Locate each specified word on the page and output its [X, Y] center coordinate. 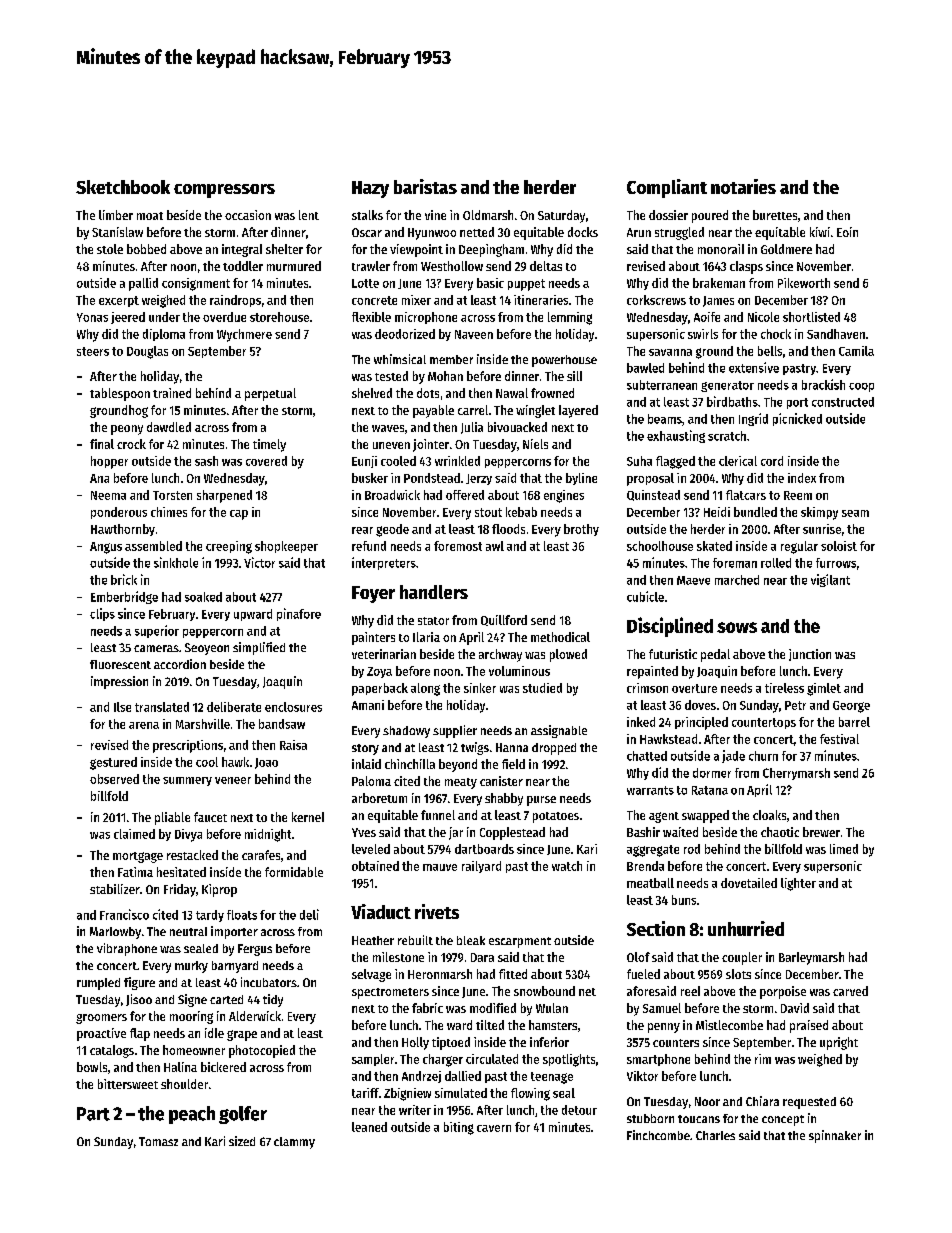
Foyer [373, 594]
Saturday [561, 216]
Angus [106, 548]
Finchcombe [658, 1135]
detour [579, 1110]
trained [172, 393]
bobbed [146, 249]
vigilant [830, 580]
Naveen [474, 334]
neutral [188, 931]
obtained [375, 866]
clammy [294, 1143]
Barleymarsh [811, 958]
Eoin [847, 232]
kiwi [820, 232]
